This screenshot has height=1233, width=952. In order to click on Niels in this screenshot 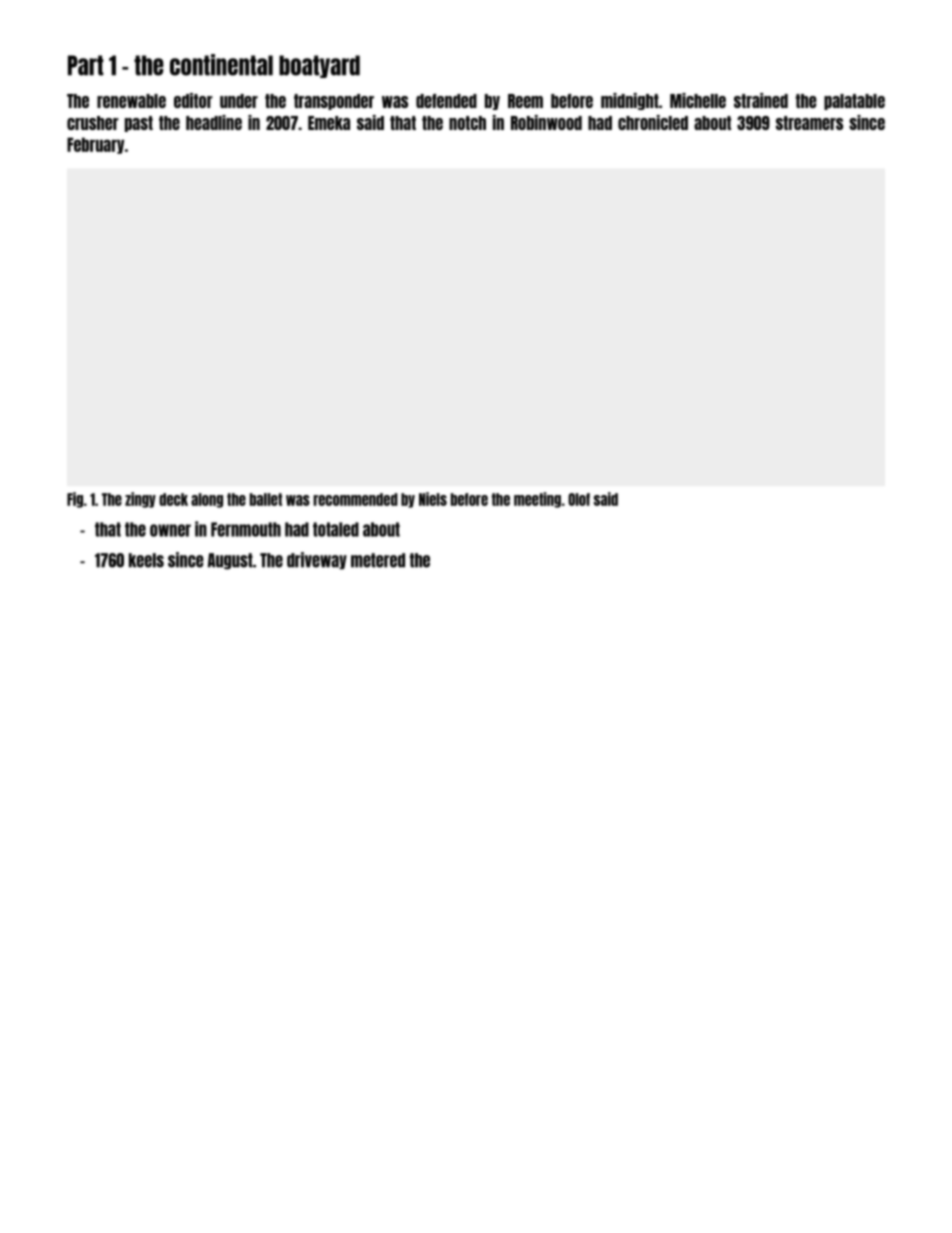, I will do `click(433, 499)`.
